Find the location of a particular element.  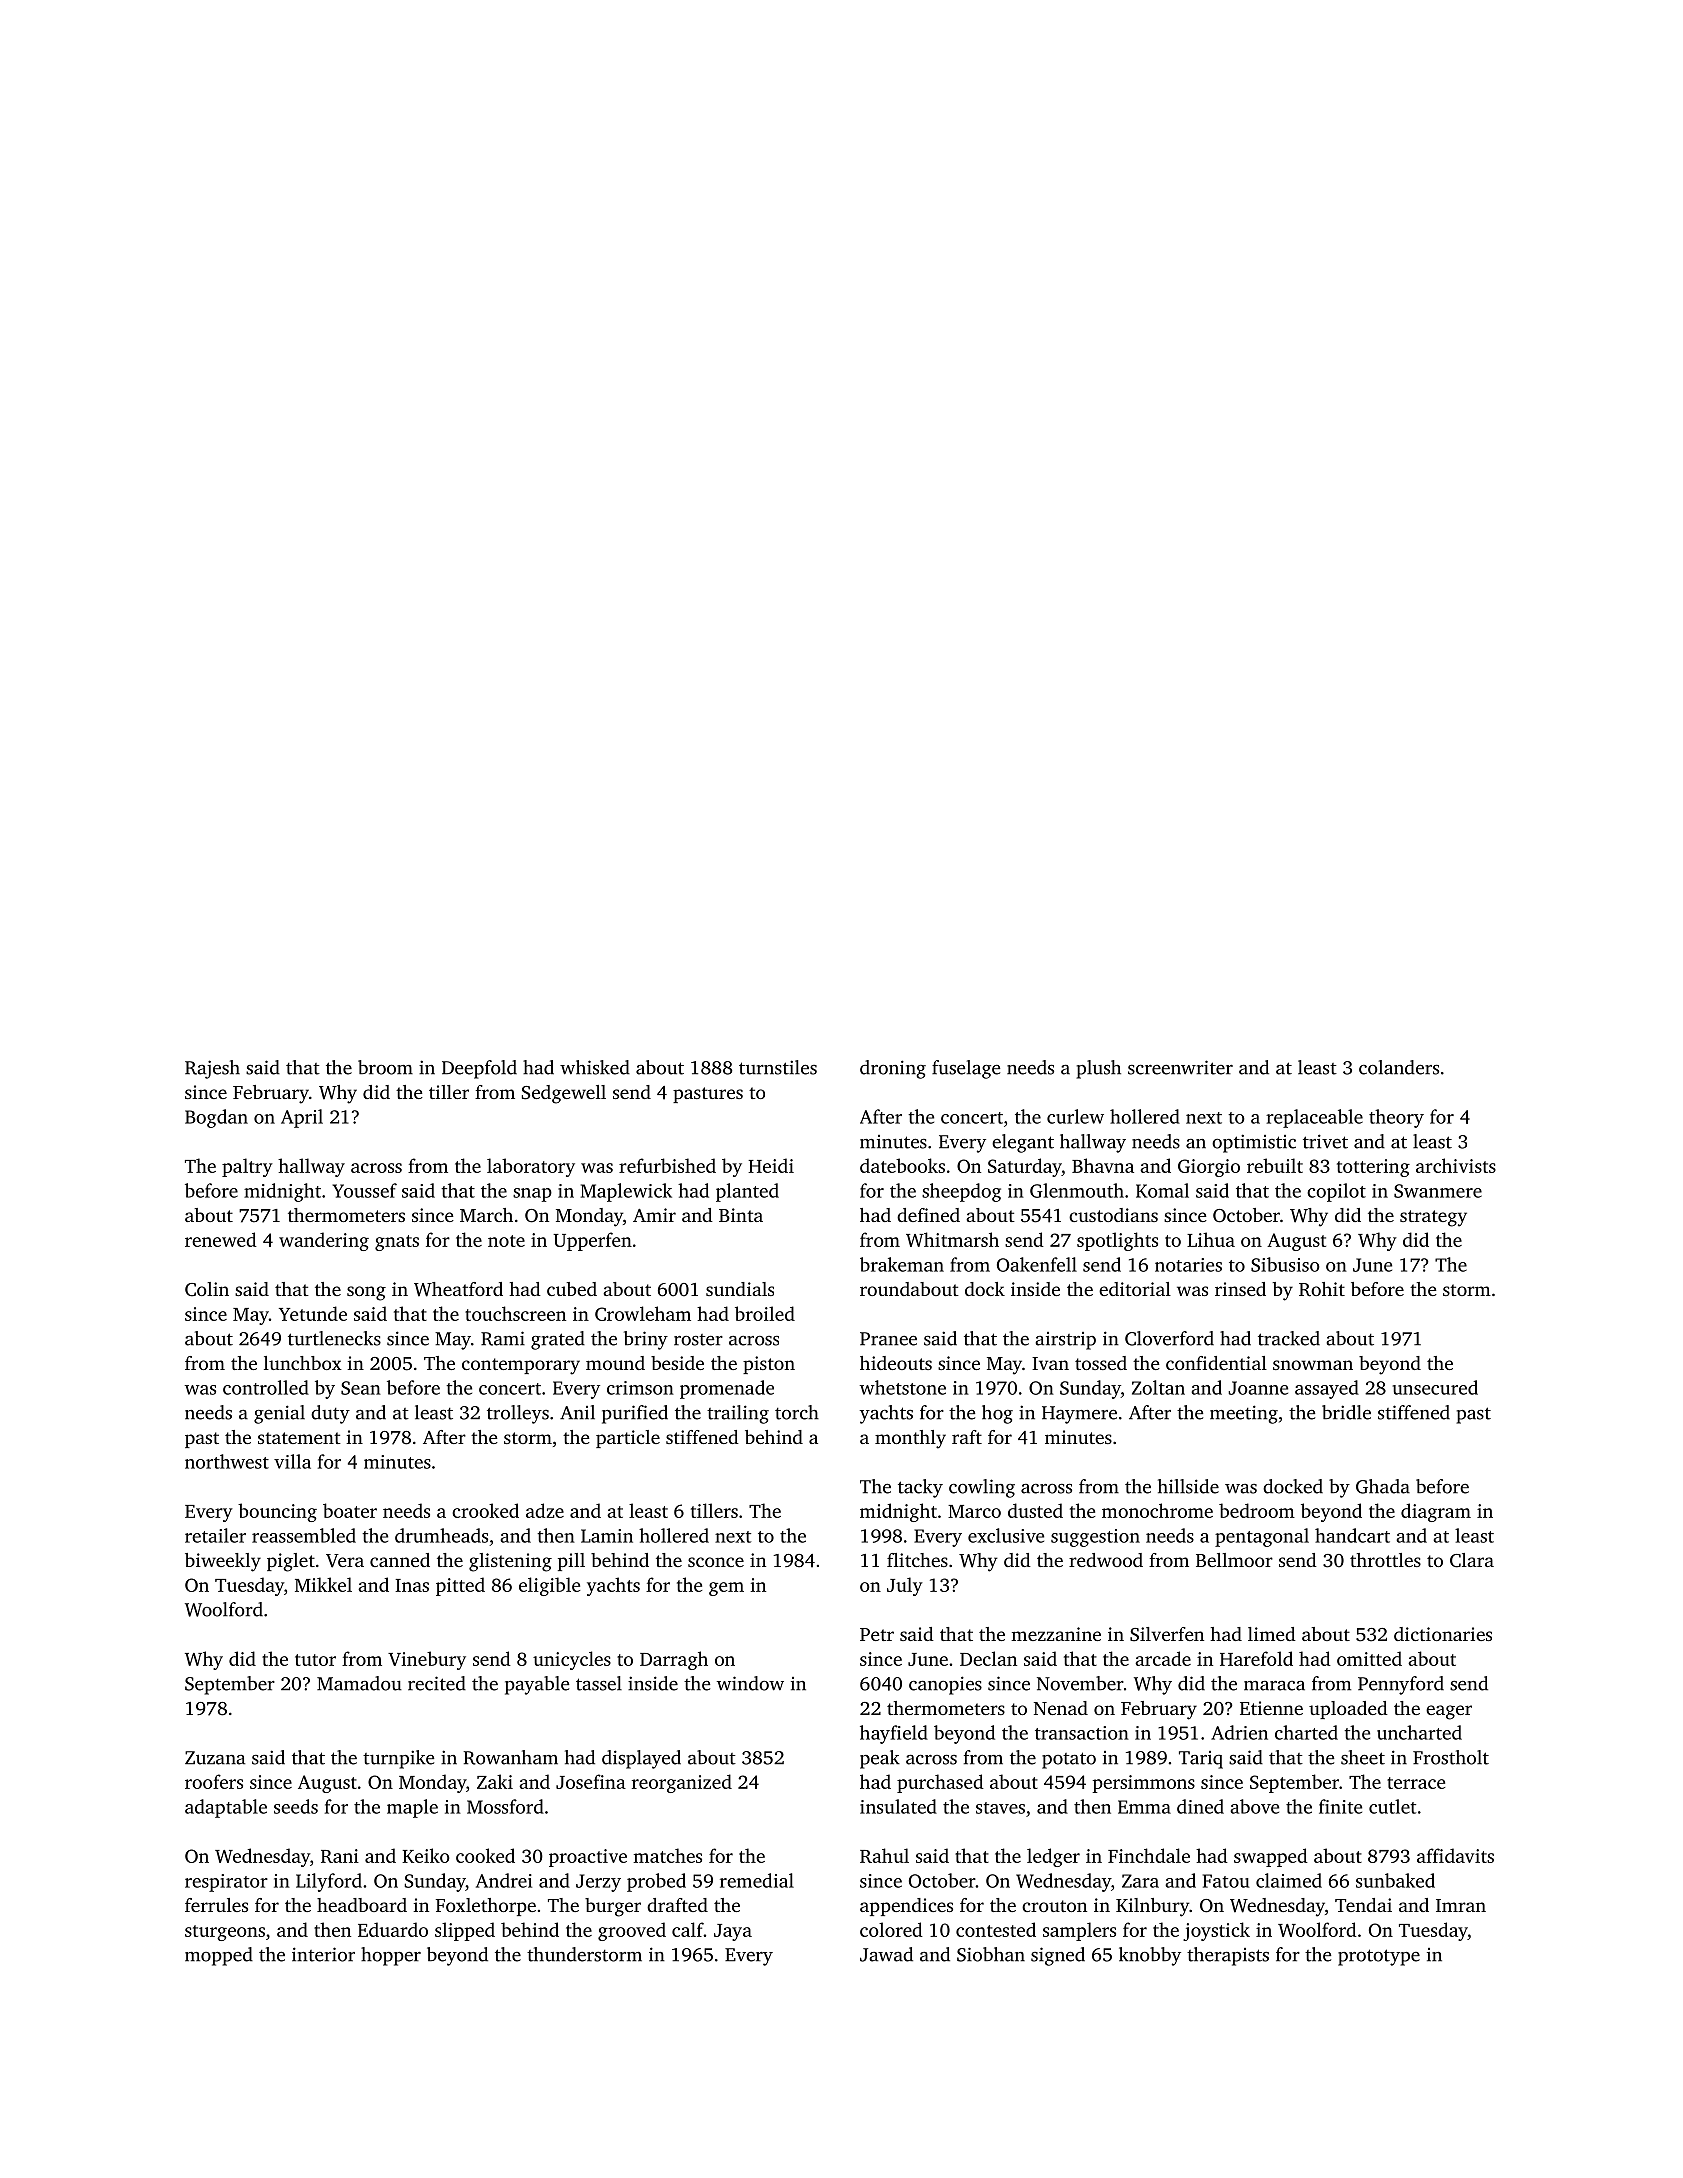

colanders is located at coordinates (1399, 1067).
